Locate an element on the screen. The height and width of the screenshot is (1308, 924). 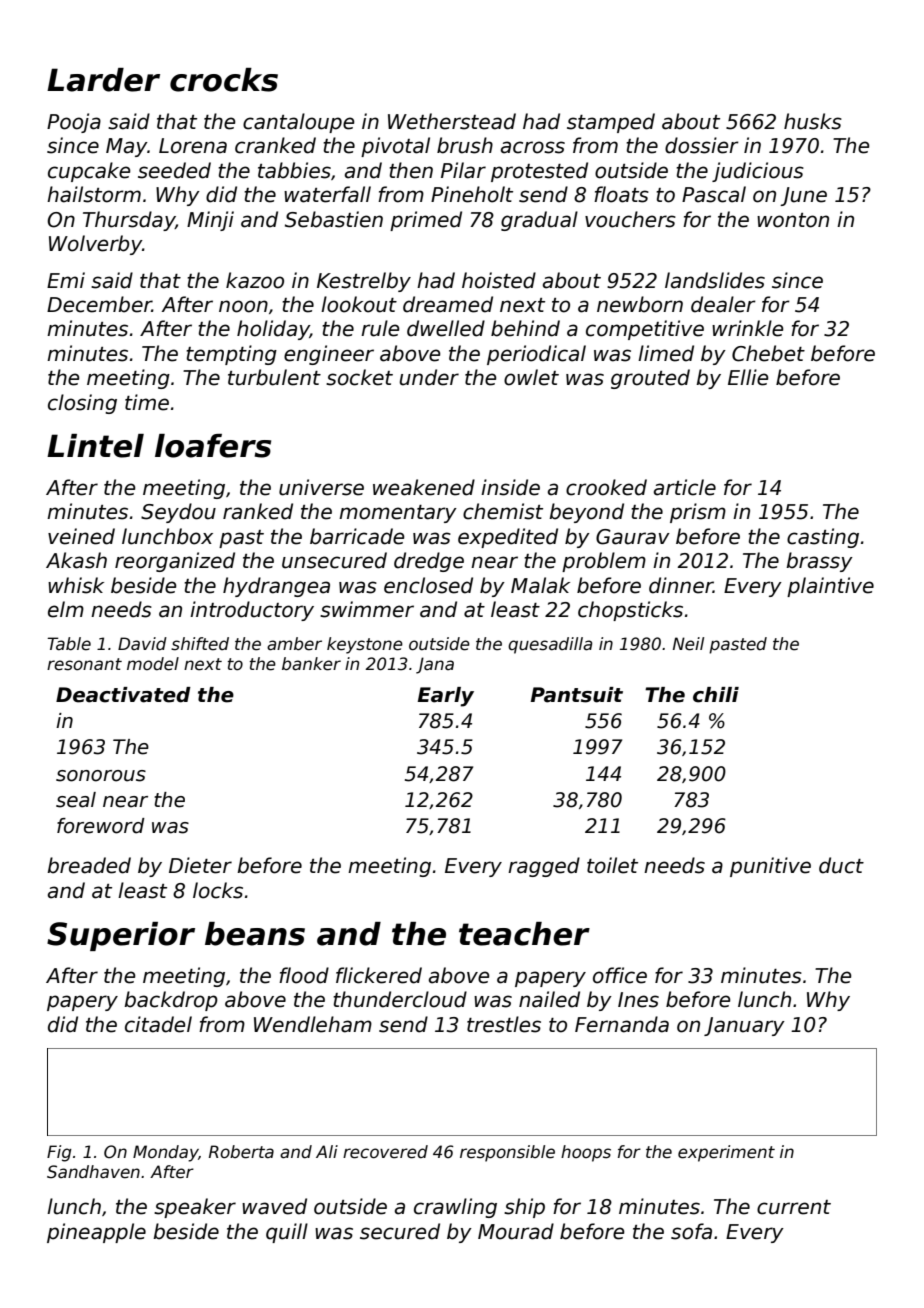
ship is located at coordinates (524, 1208).
